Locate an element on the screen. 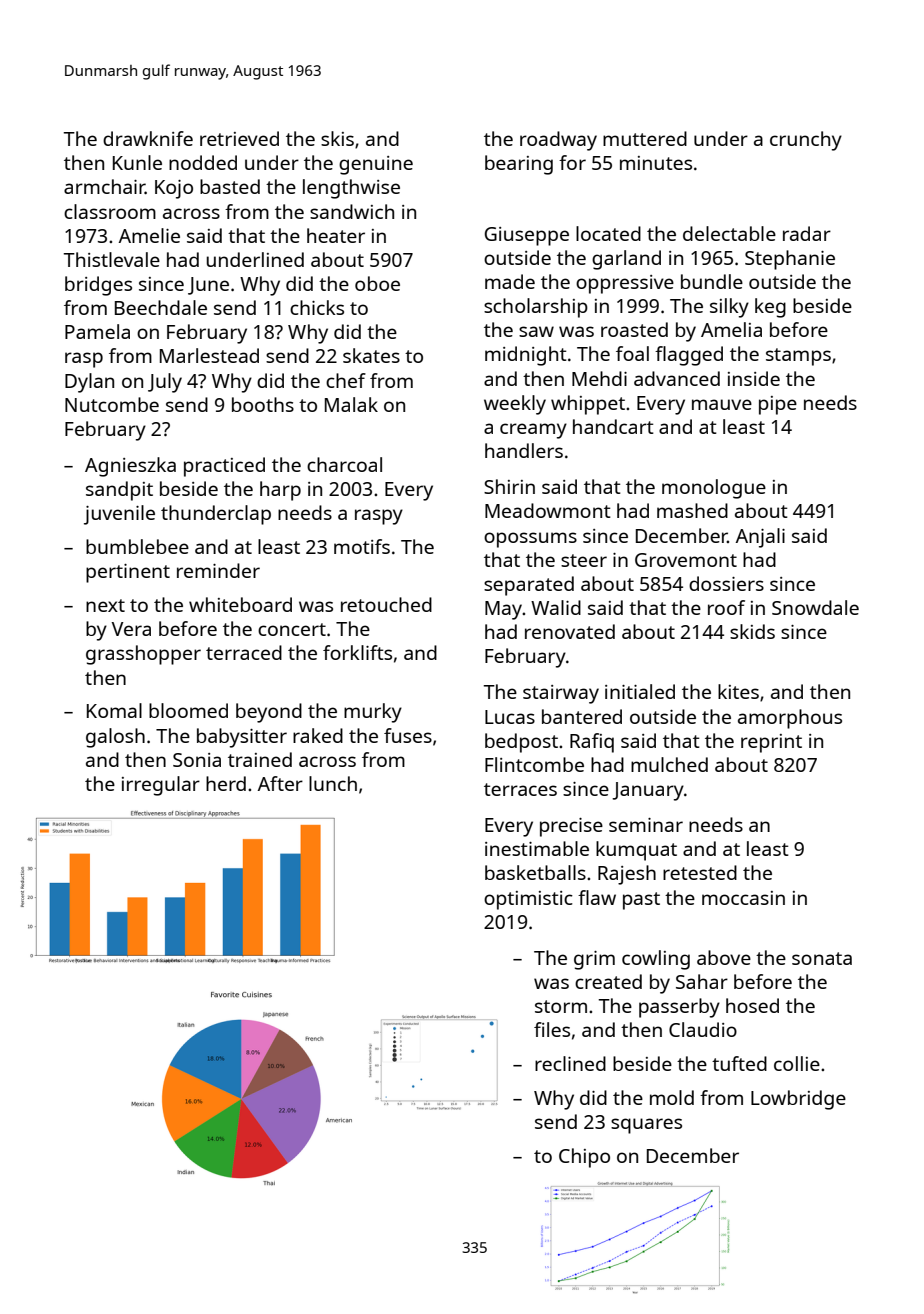 This screenshot has width=924, height=1314. armchair is located at coordinates (104, 186).
